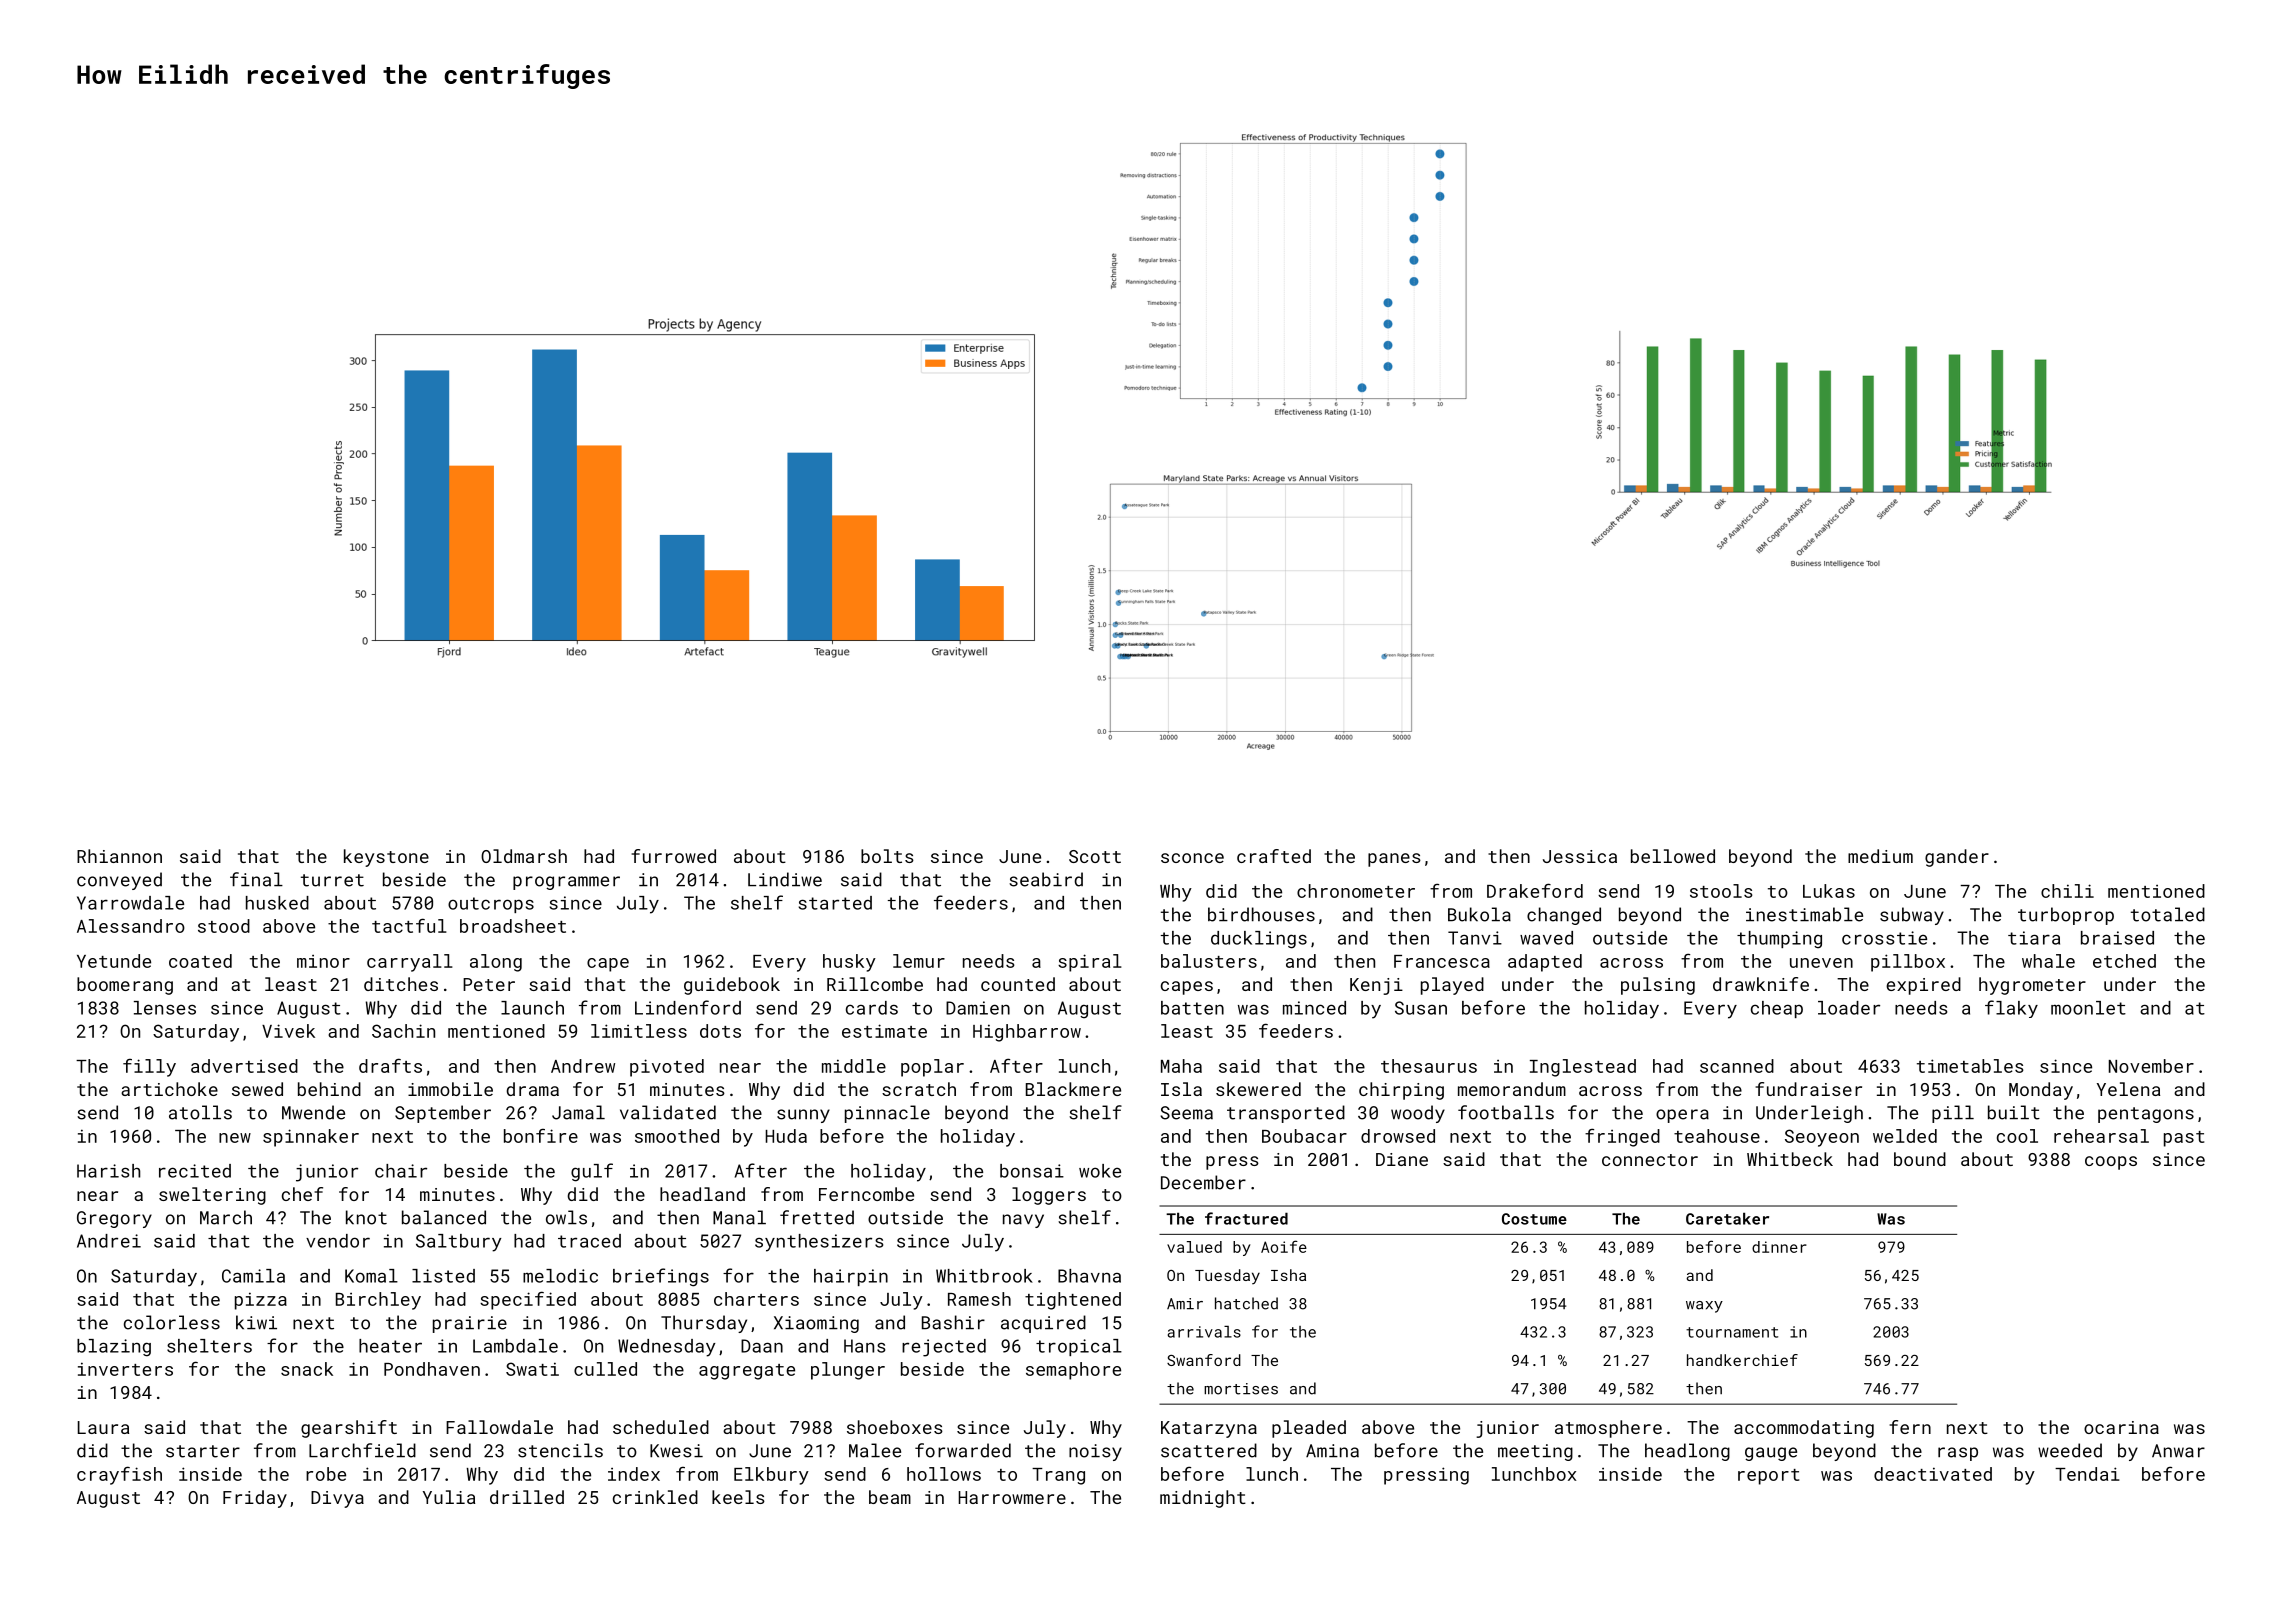 Image resolution: width=2282 pixels, height=1614 pixels. I want to click on semaphore, so click(1073, 1371).
